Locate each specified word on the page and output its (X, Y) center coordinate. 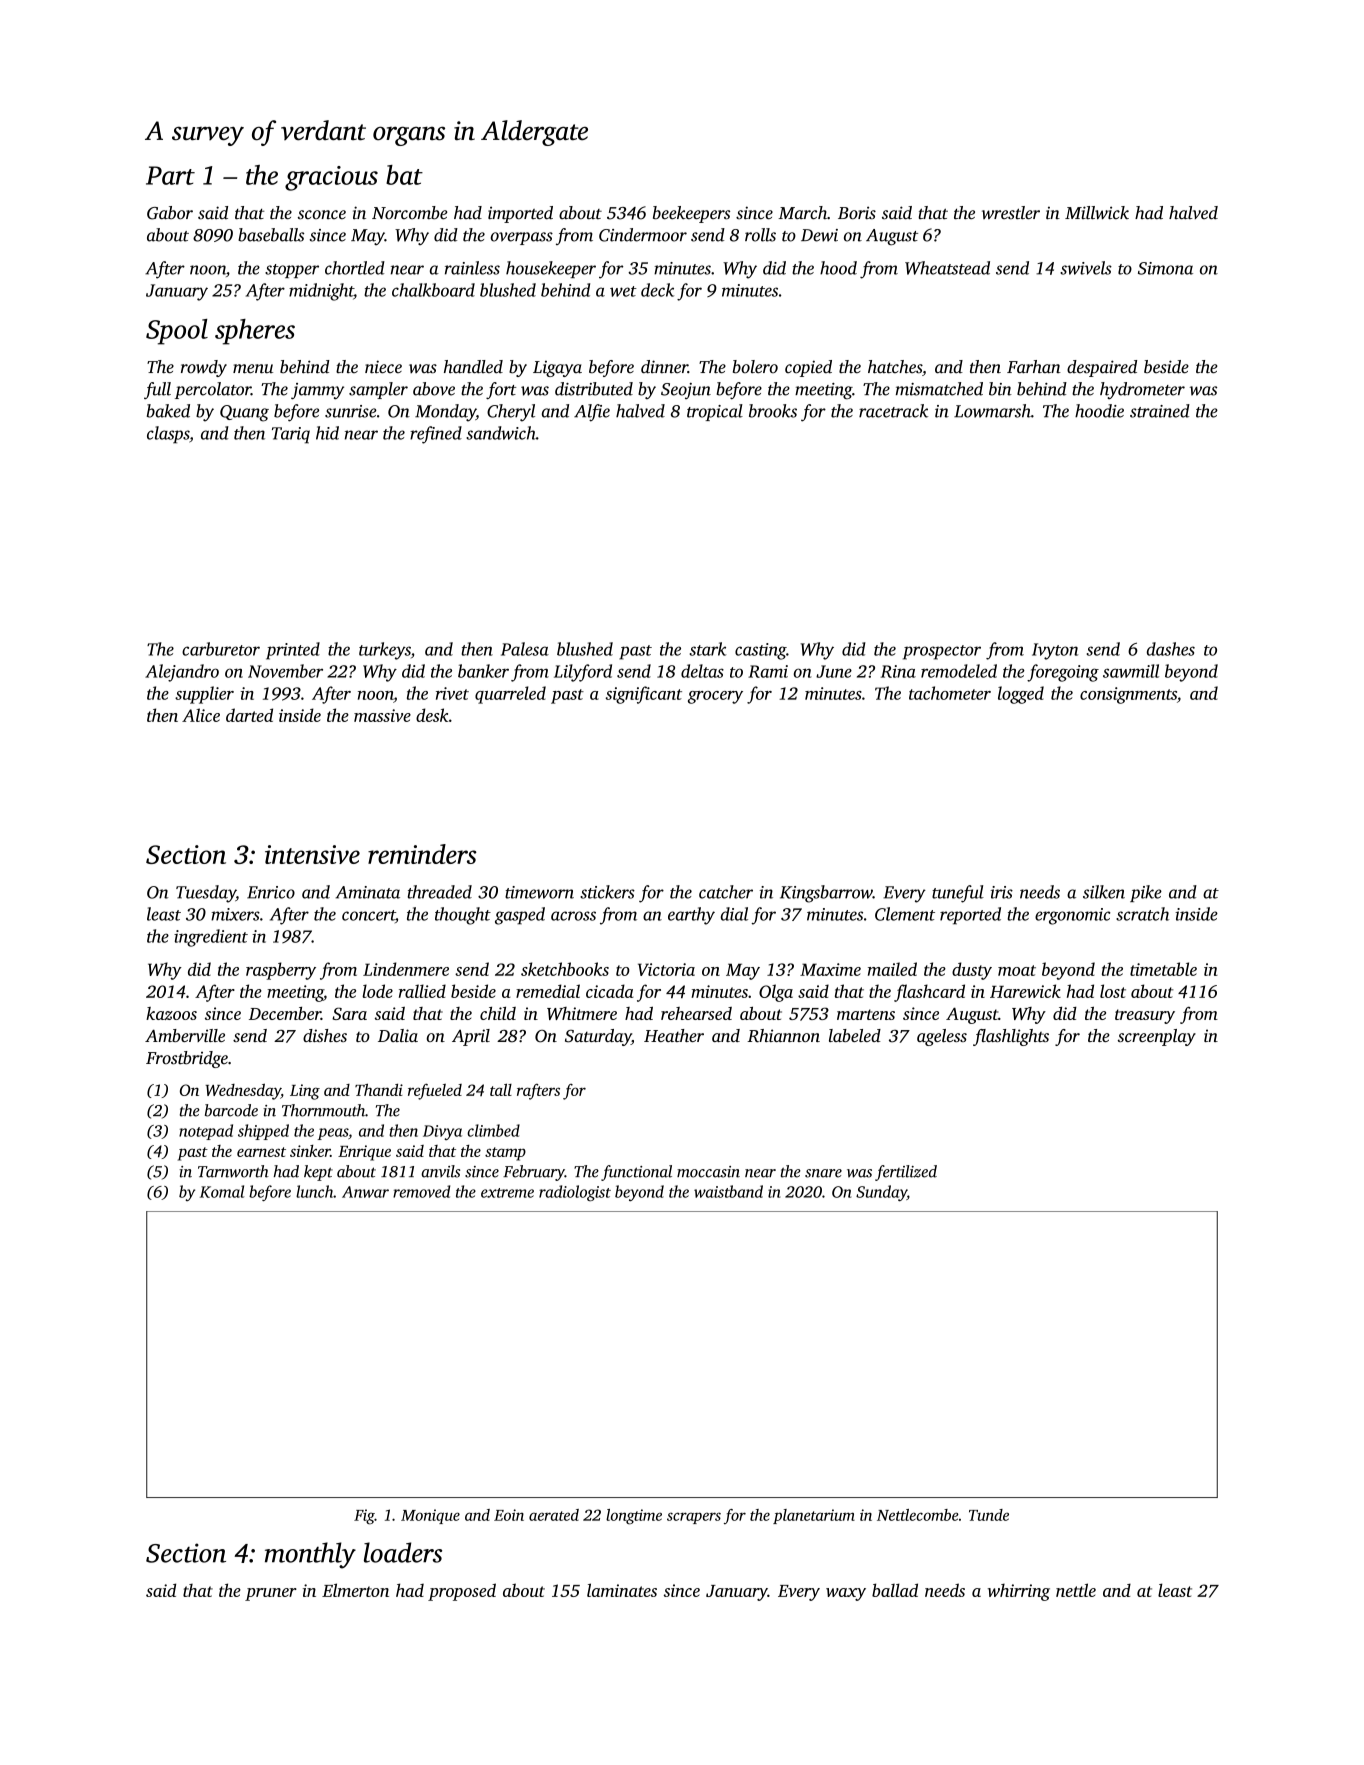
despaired (1102, 368)
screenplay (1157, 1037)
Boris (857, 212)
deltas (702, 671)
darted (249, 715)
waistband (728, 1191)
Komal (222, 1191)
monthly (310, 1555)
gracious (331, 178)
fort (501, 390)
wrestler (1011, 213)
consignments (1128, 695)
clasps (168, 435)
